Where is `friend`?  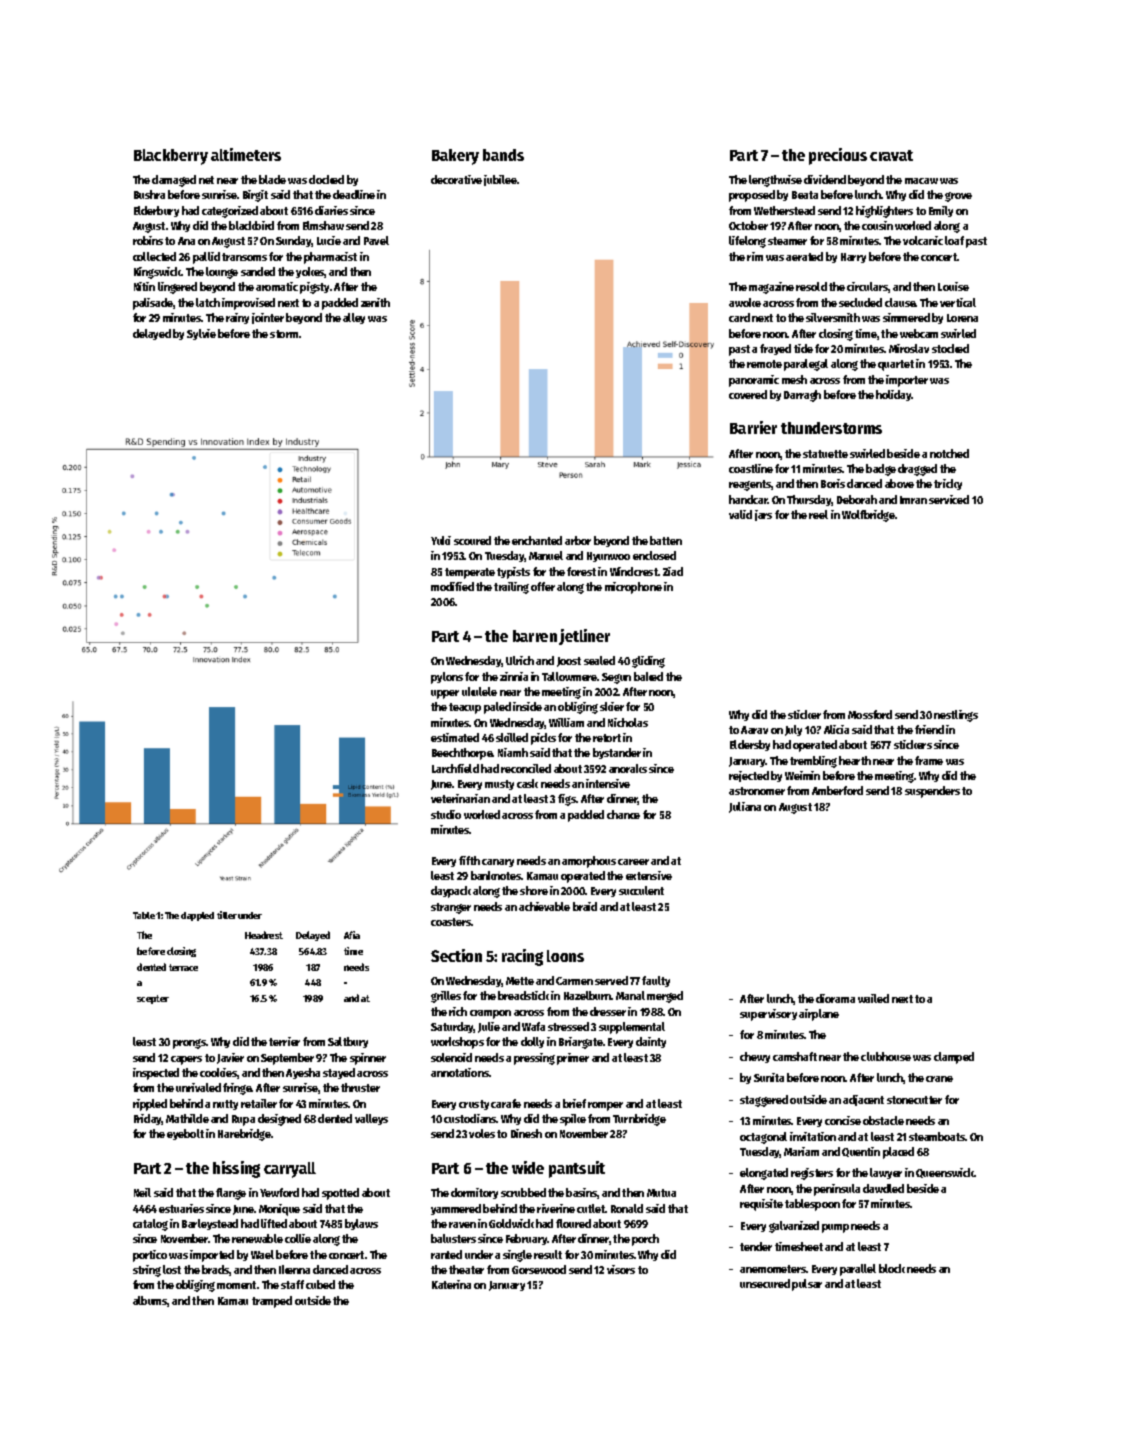 friend is located at coordinates (929, 729).
